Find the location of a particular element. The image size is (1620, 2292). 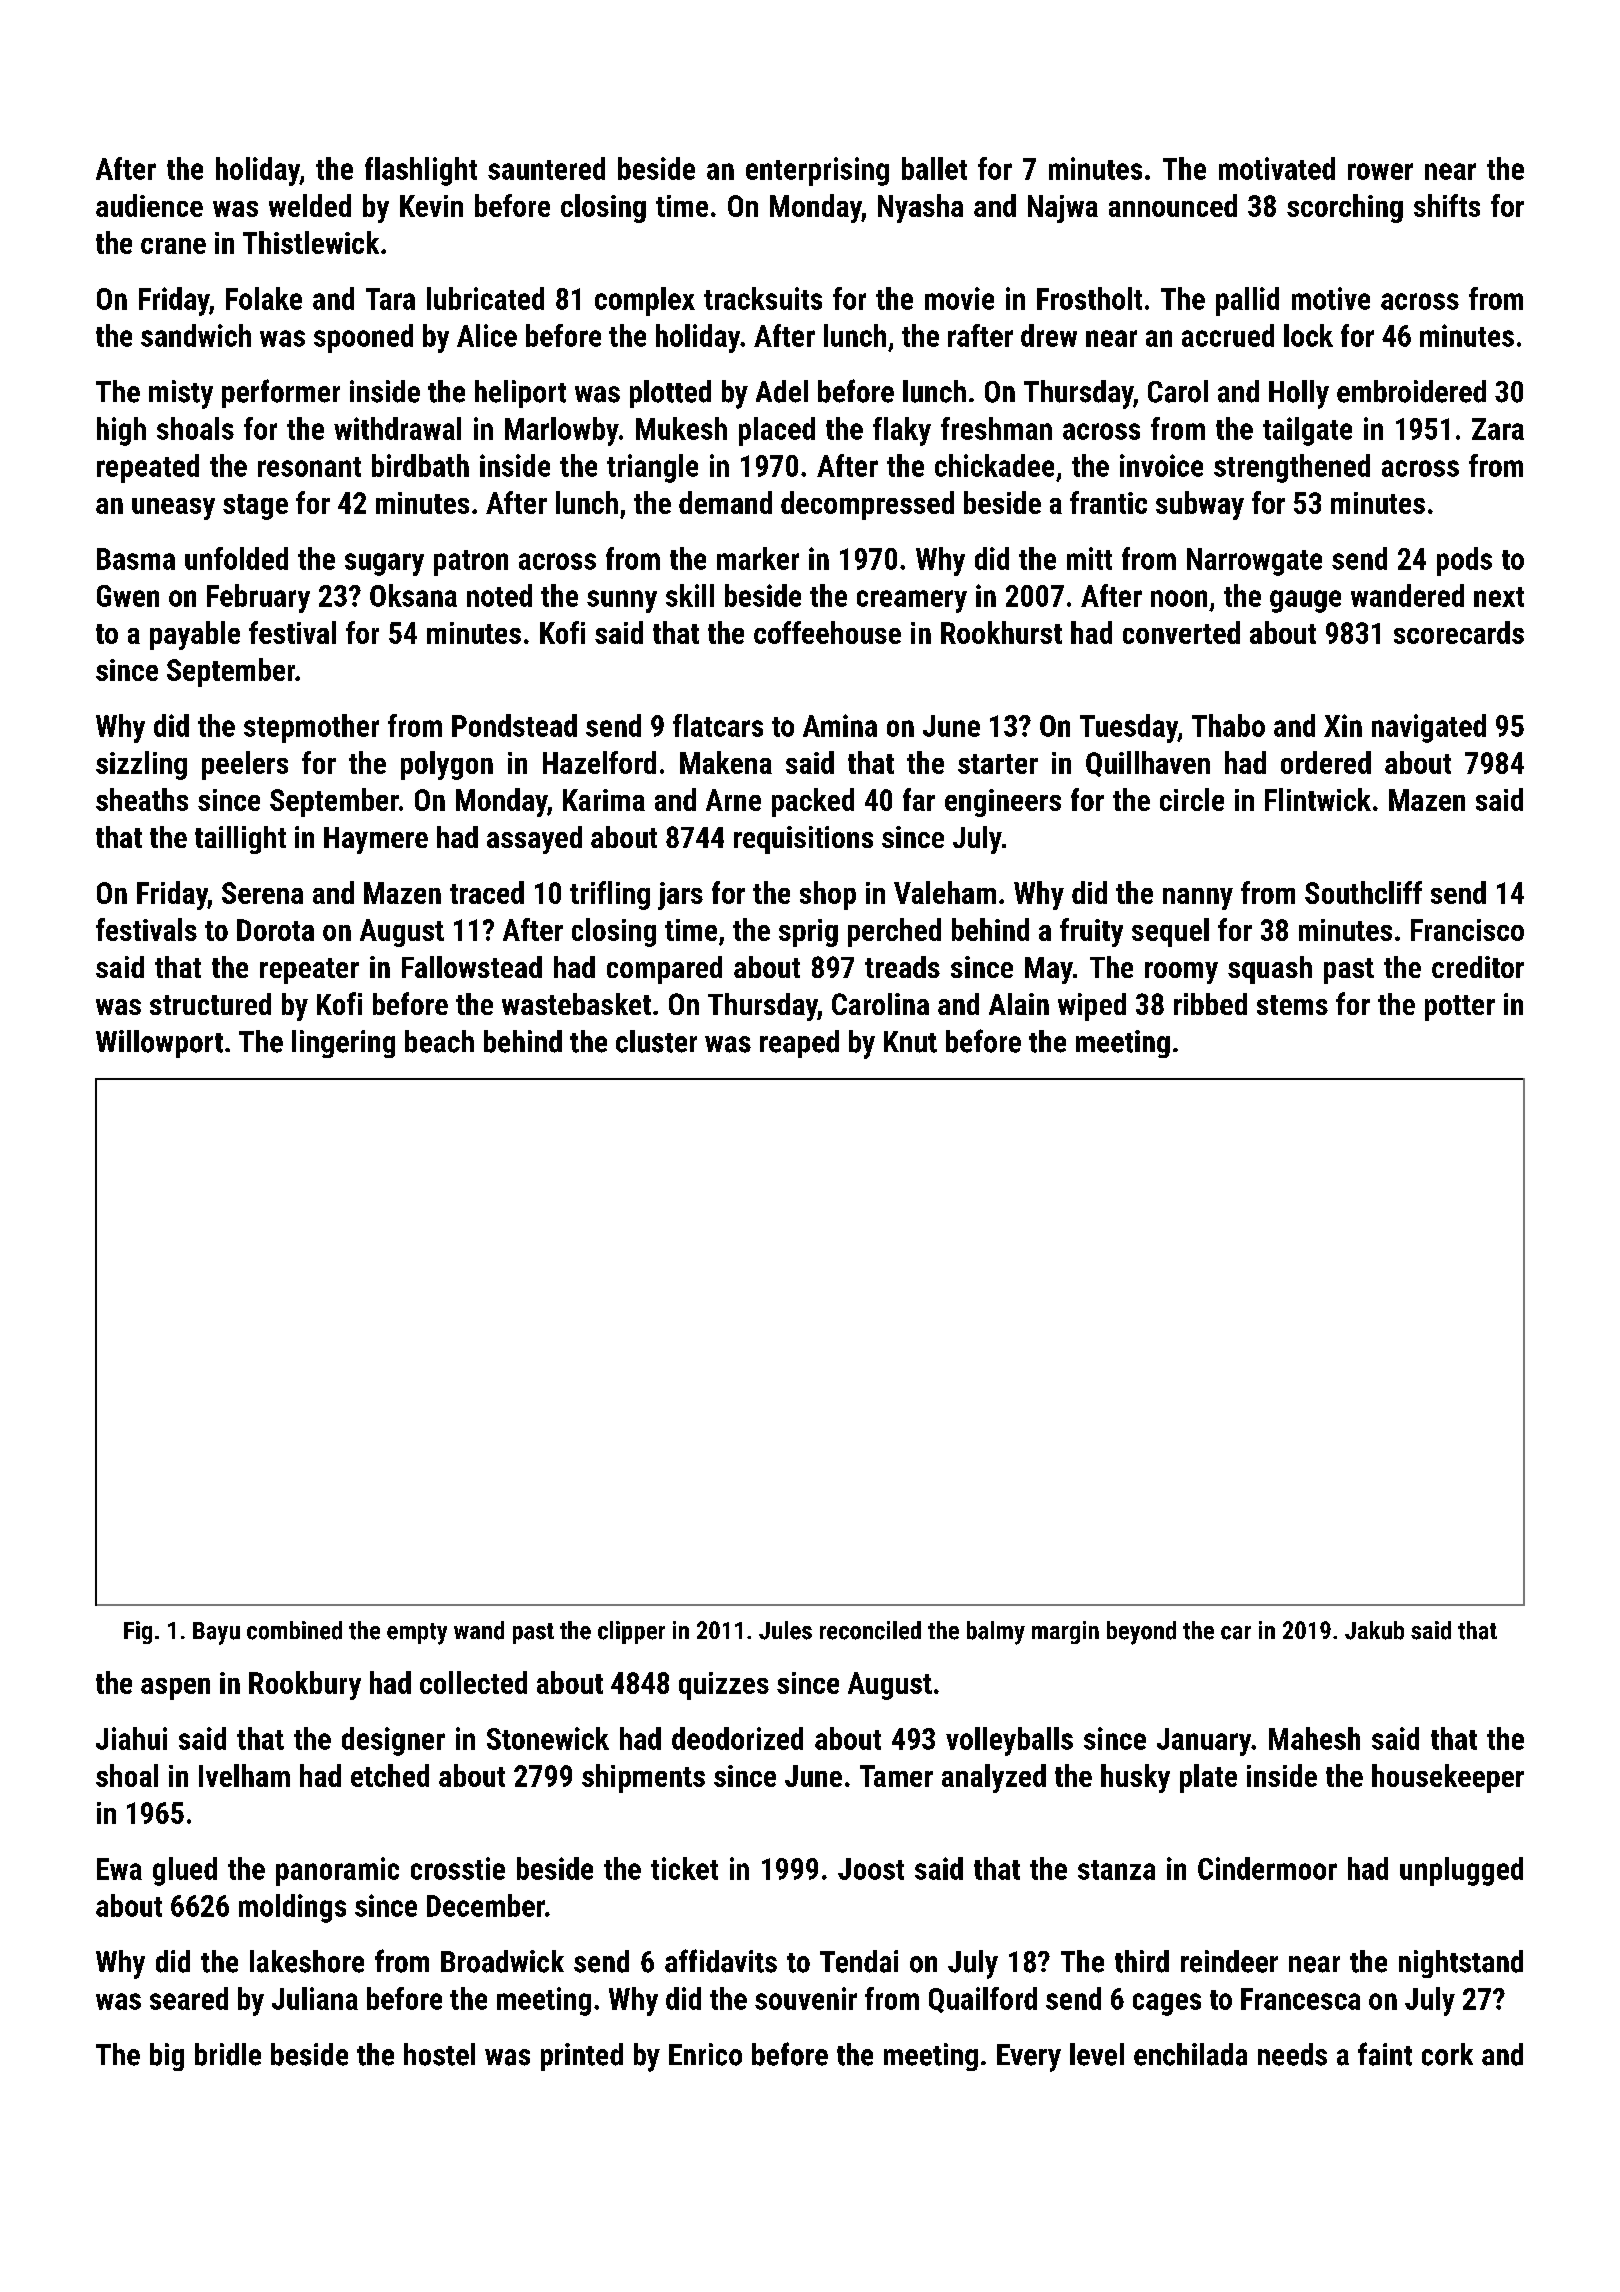

cluster is located at coordinates (656, 1041).
